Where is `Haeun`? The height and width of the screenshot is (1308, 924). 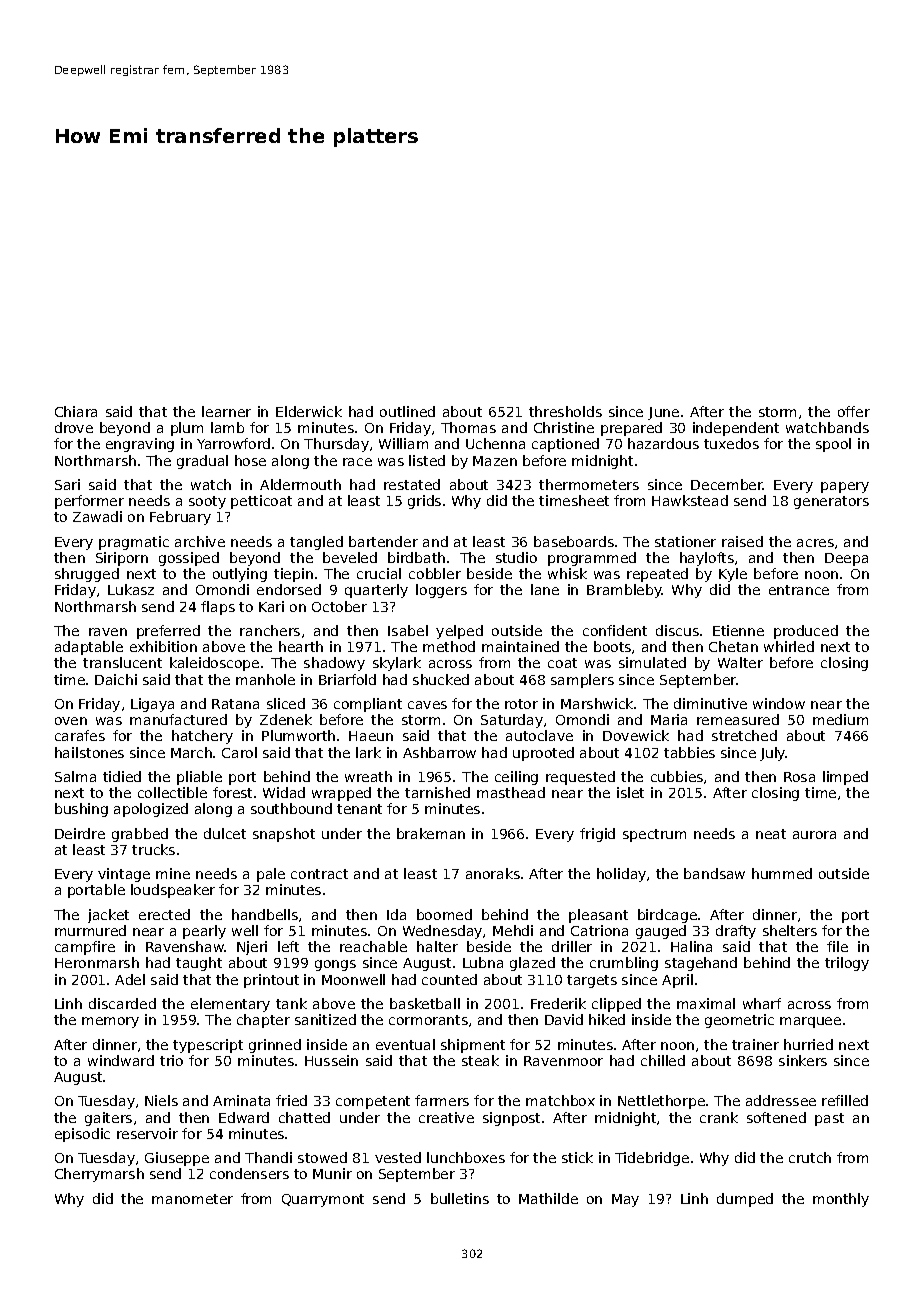
Haeun is located at coordinates (371, 736).
